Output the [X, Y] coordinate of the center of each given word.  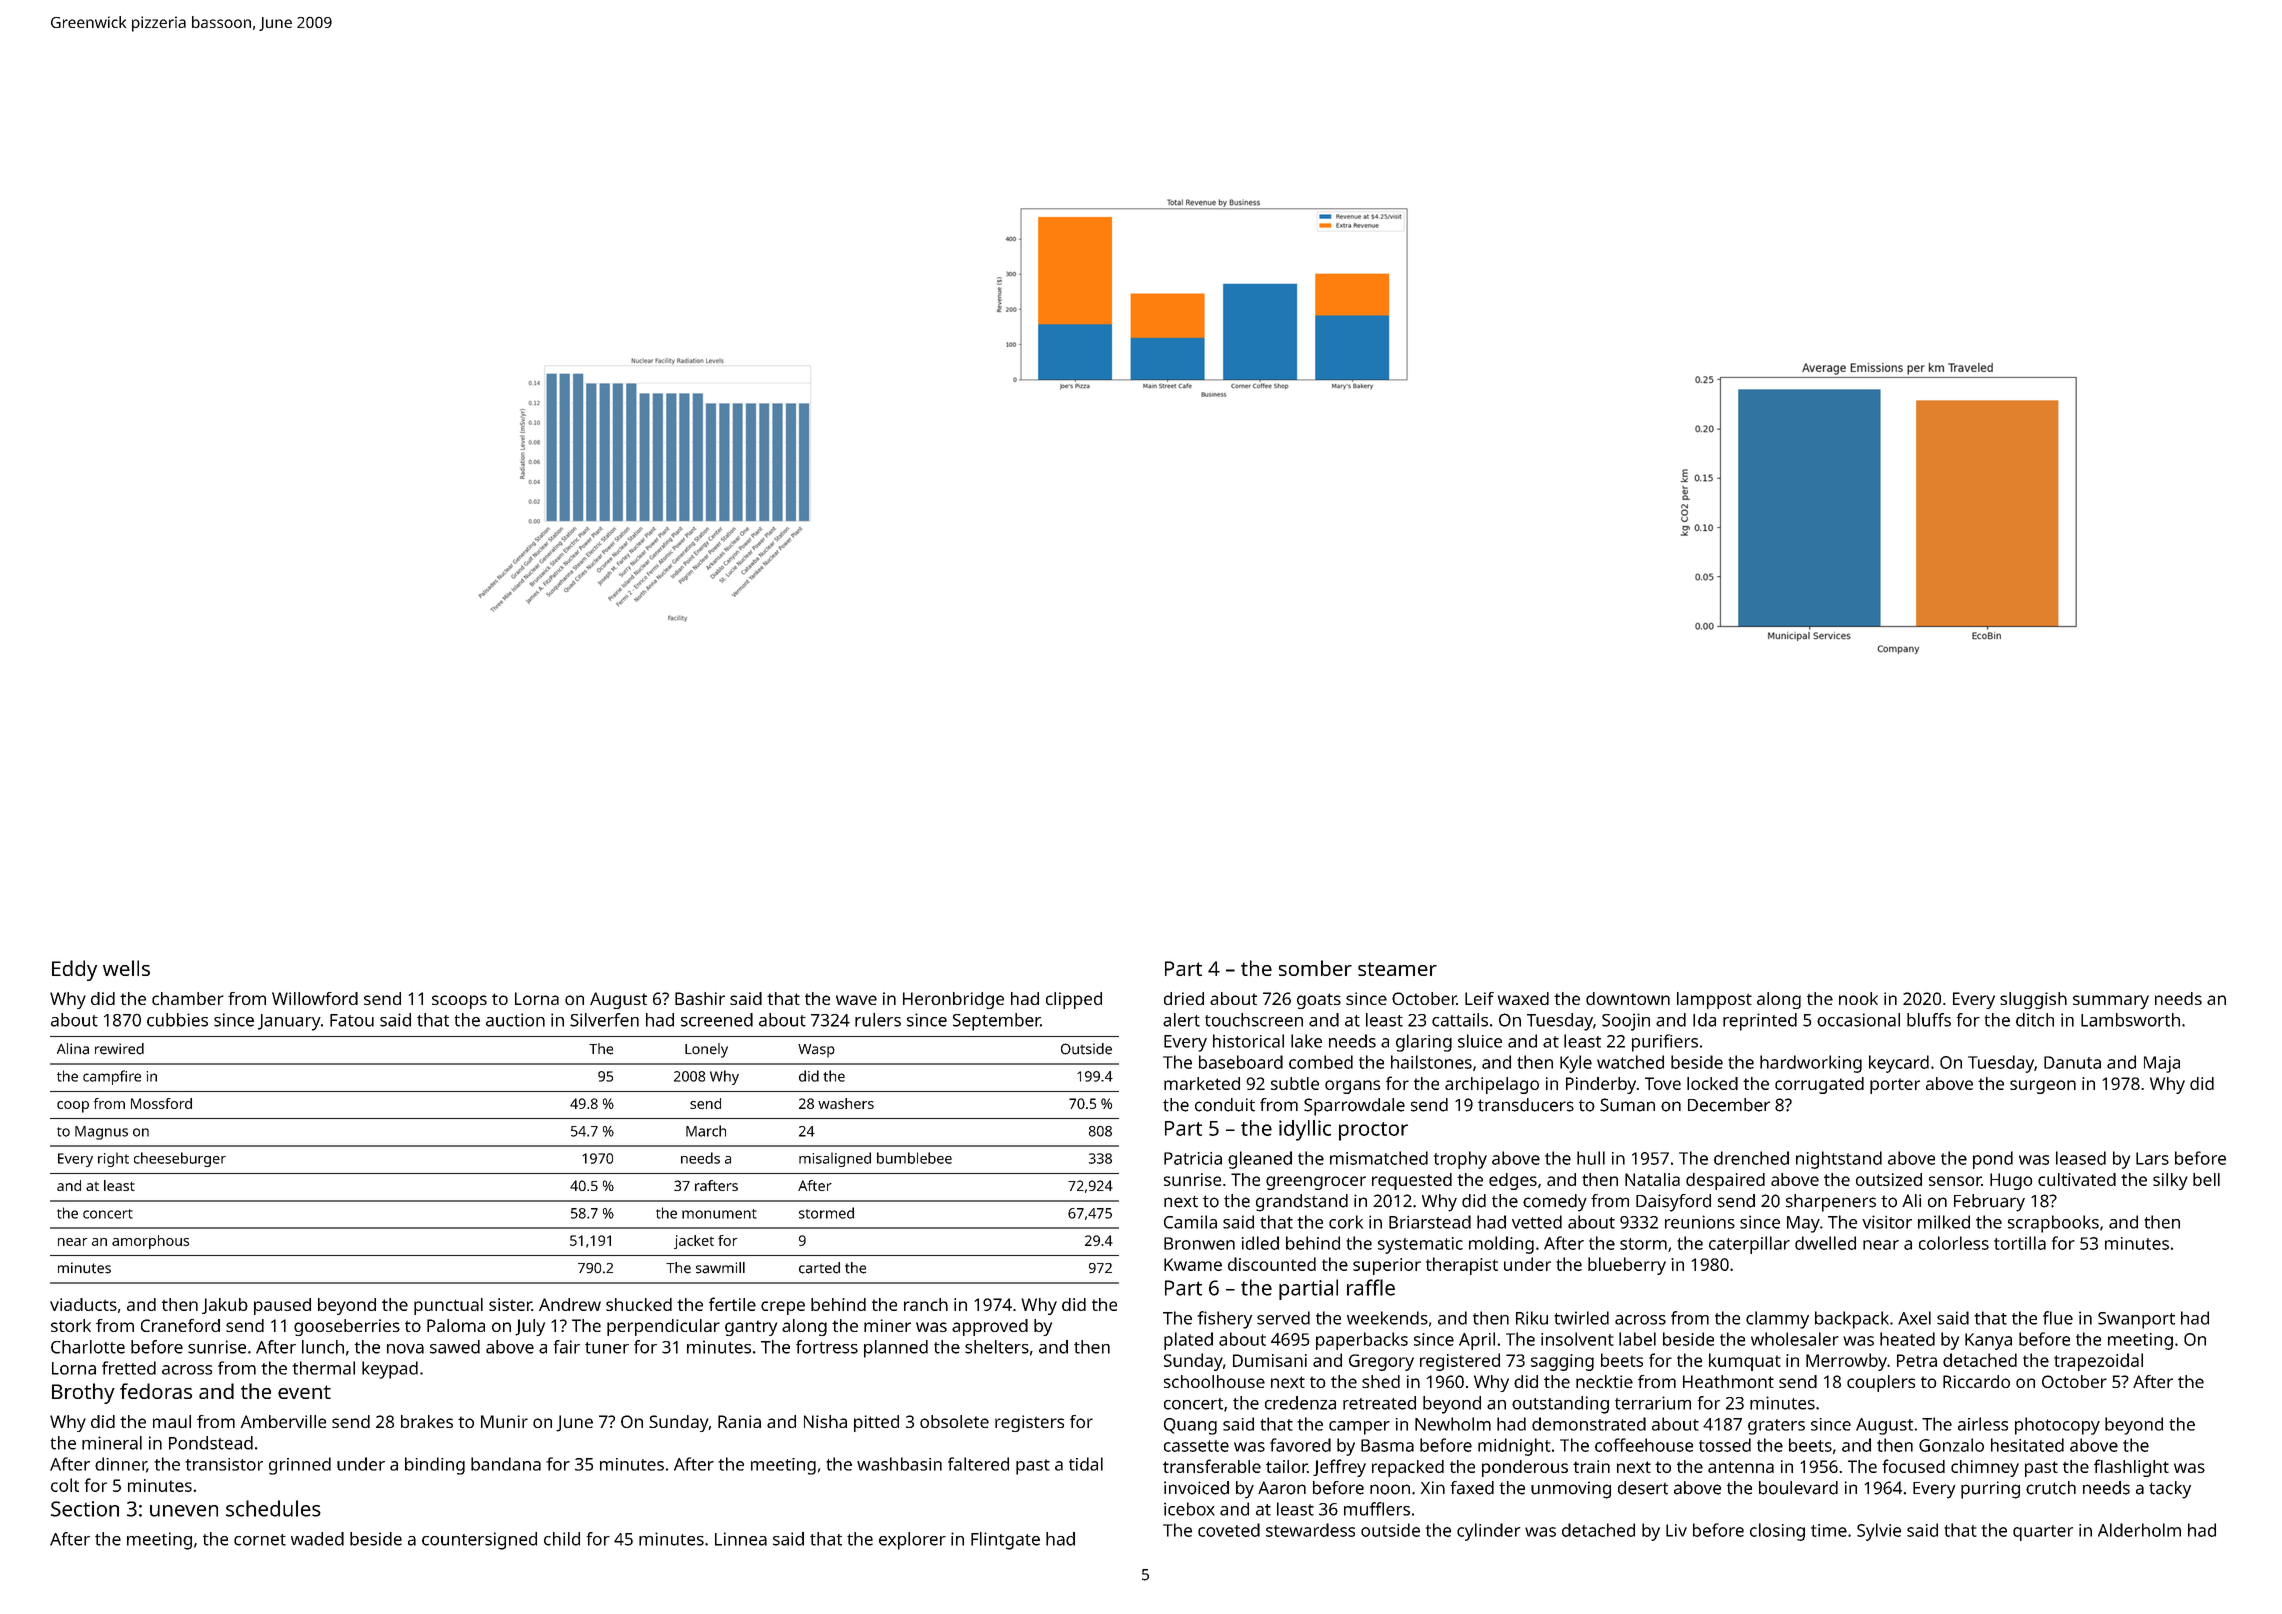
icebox [1189, 1509]
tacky [2170, 1490]
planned [896, 1349]
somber [1315, 968]
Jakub [225, 1306]
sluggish [2033, 1000]
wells [126, 968]
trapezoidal [2098, 1362]
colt [65, 1485]
